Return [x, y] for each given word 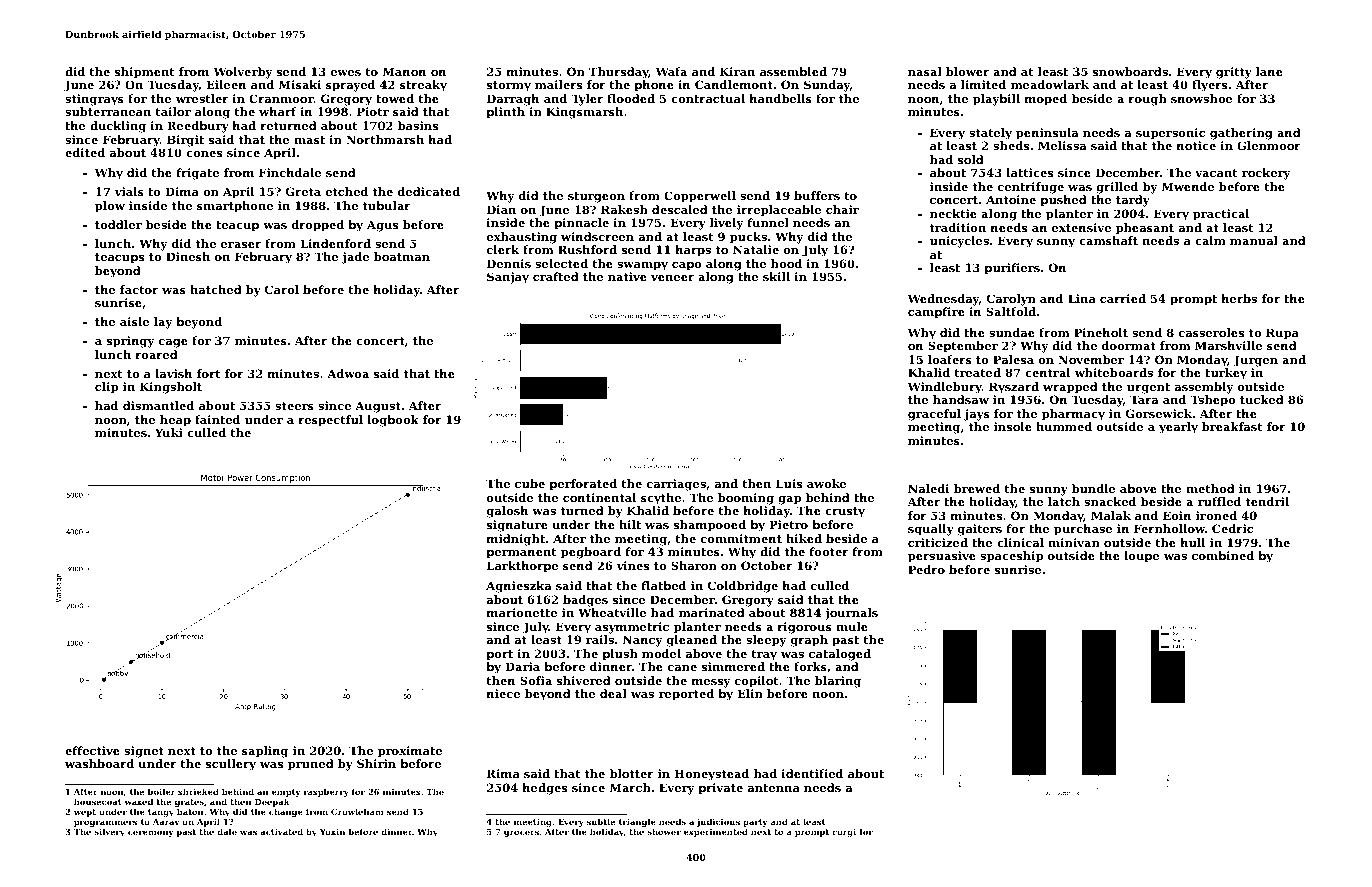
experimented [716, 832]
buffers [817, 195]
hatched [216, 289]
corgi [844, 832]
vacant [1216, 173]
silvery [109, 832]
